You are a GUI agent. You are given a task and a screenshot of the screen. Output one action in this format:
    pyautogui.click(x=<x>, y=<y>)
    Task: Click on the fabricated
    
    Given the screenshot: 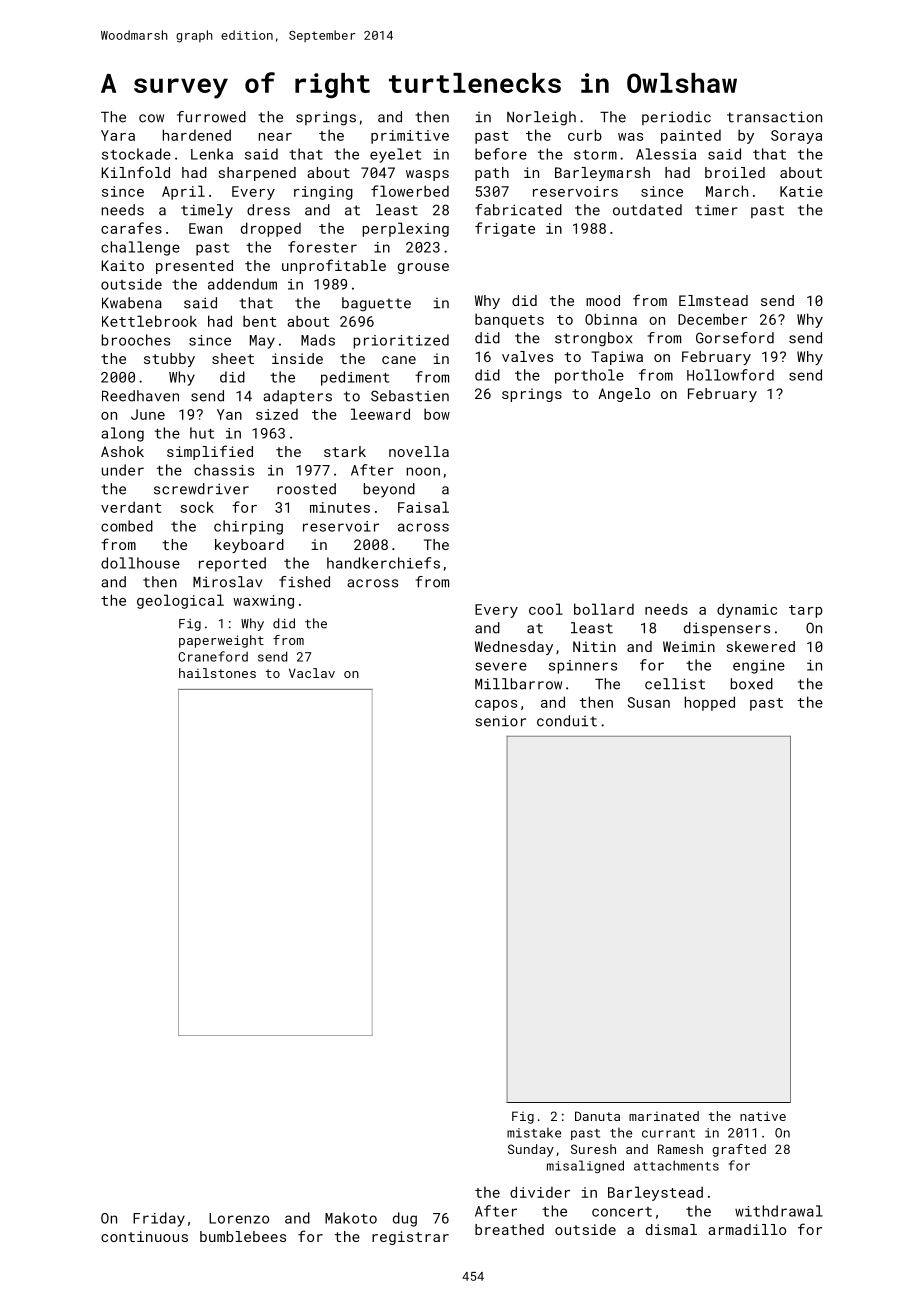 What is the action you would take?
    pyautogui.click(x=518, y=210)
